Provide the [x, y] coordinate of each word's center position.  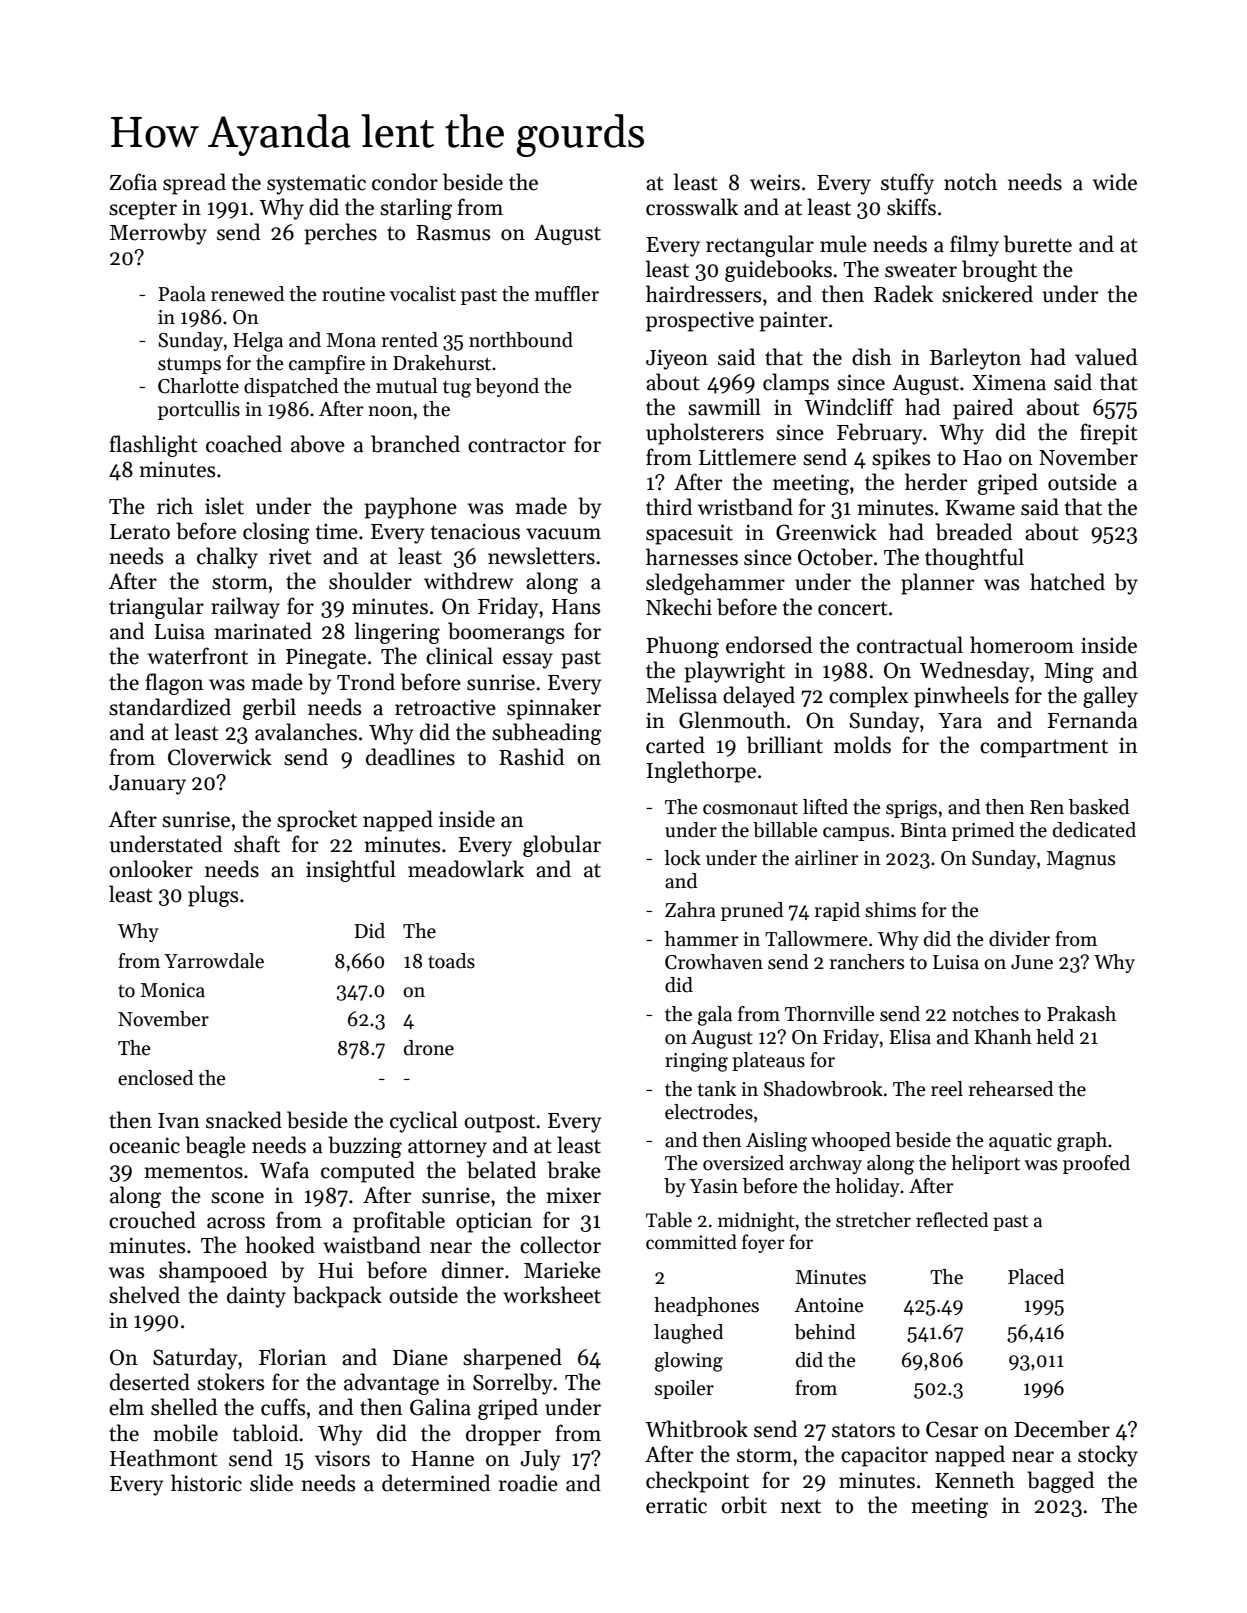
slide [271, 1483]
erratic [676, 1505]
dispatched [291, 387]
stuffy [907, 184]
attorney [447, 1148]
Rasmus [453, 233]
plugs [213, 896]
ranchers [867, 962]
